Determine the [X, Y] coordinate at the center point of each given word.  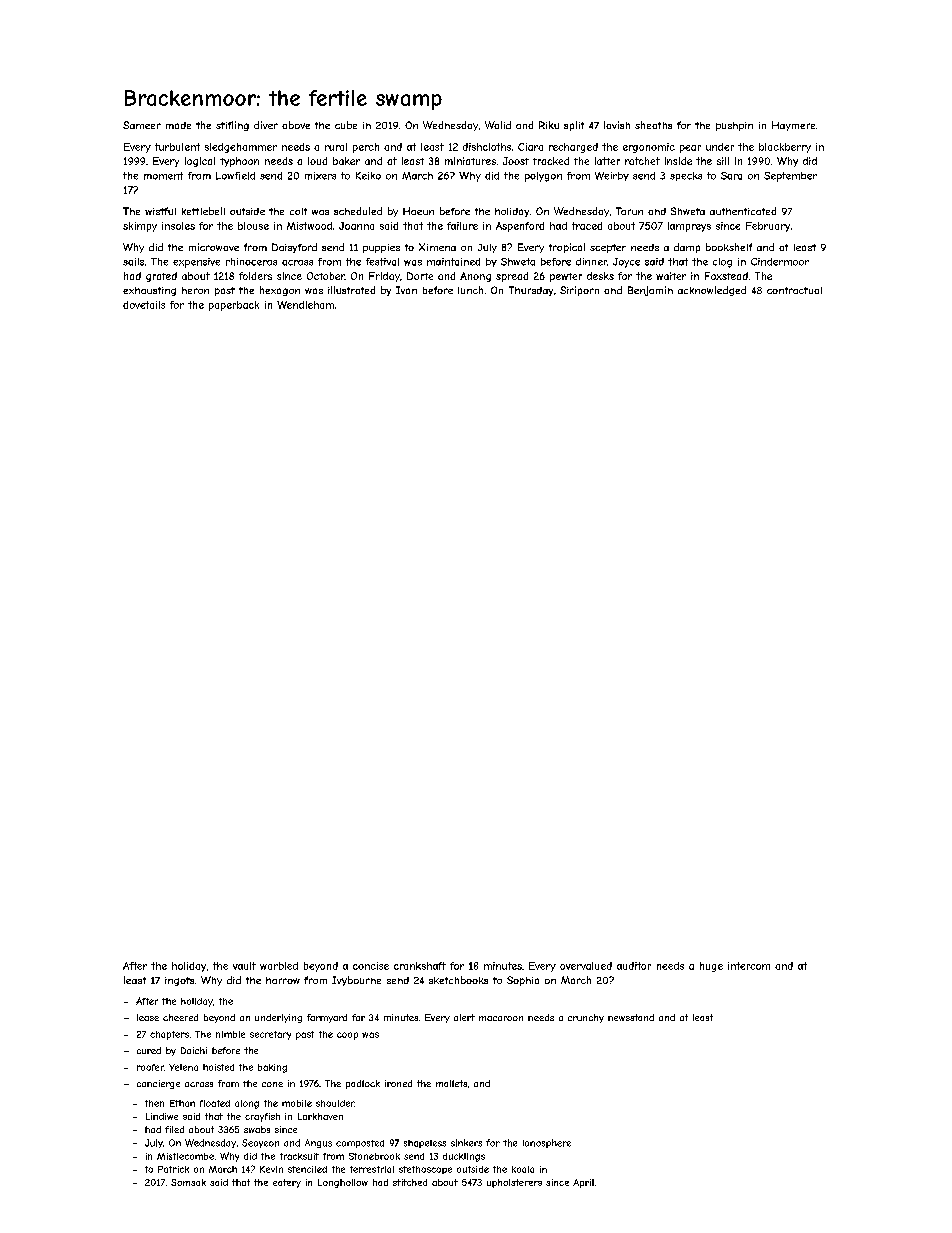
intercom [749, 966]
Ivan [406, 290]
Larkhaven [320, 1116]
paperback [234, 306]
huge [711, 967]
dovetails [144, 305]
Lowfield [235, 176]
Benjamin [650, 291]
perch [366, 148]
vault [244, 966]
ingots [179, 981]
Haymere [793, 126]
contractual [794, 290]
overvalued [586, 966]
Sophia [523, 981]
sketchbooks [458, 980]
